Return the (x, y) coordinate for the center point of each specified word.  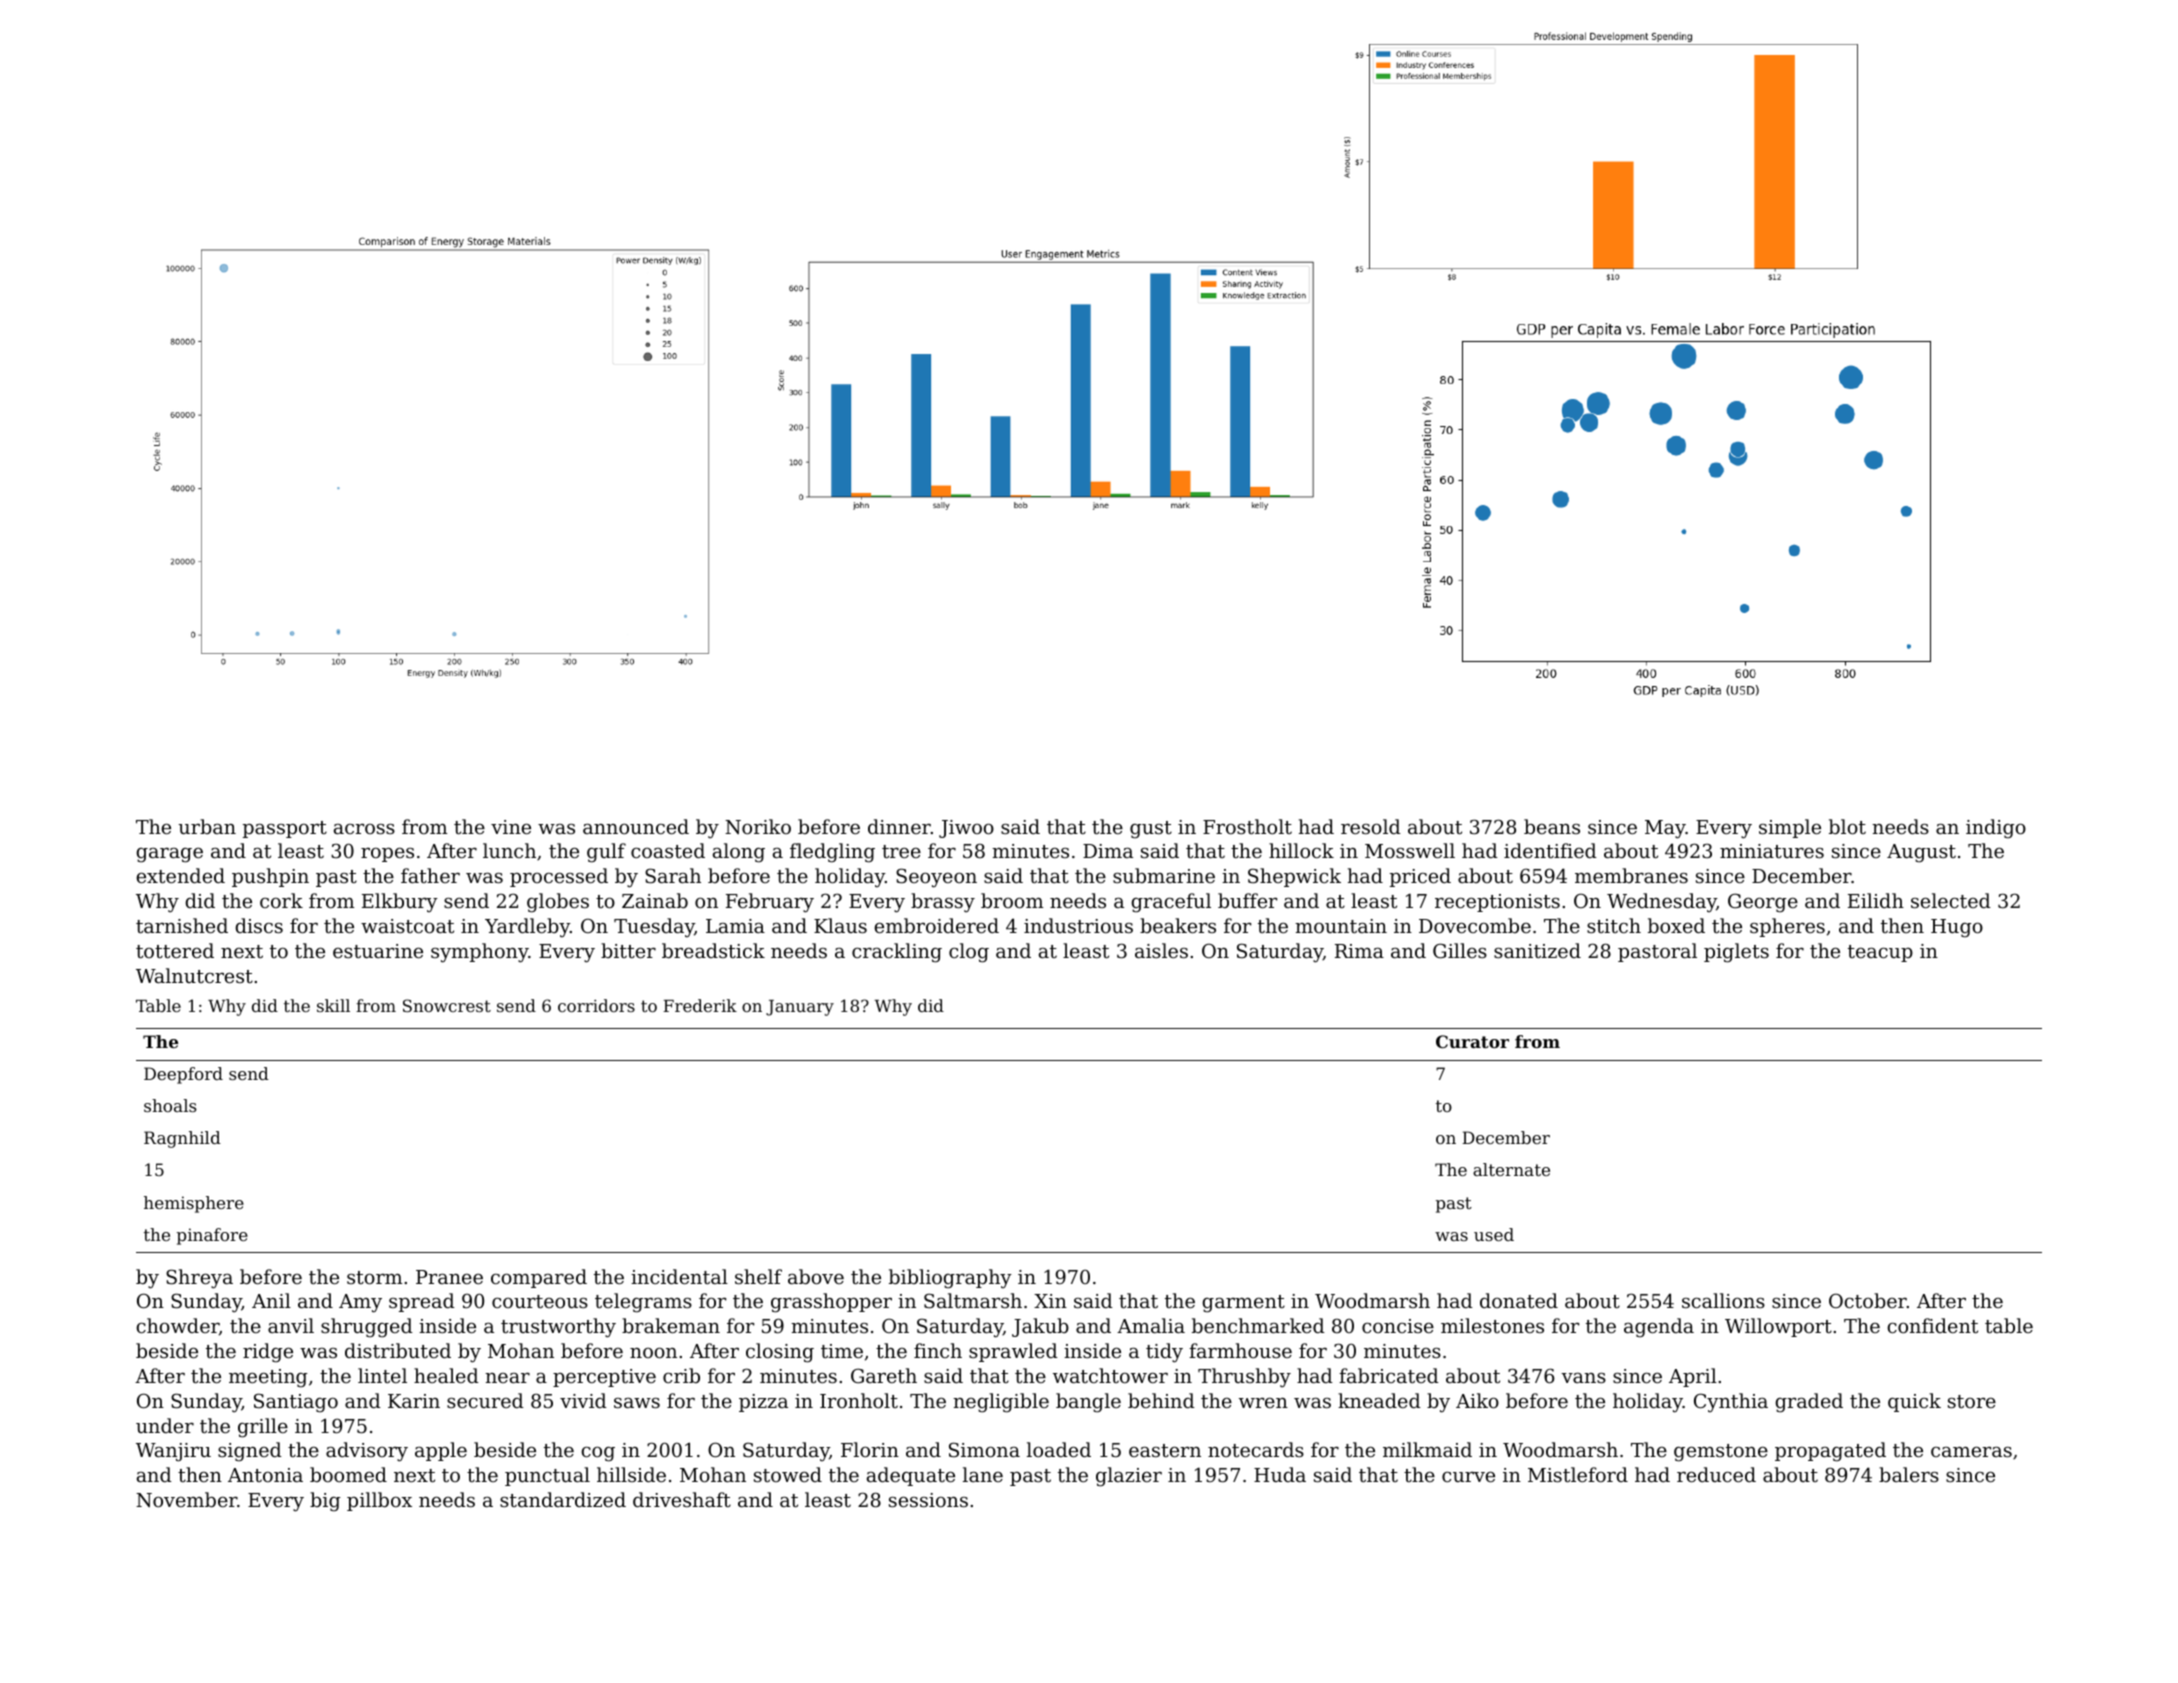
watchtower (1110, 1375)
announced (636, 826)
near (507, 1378)
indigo (1996, 829)
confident (1933, 1325)
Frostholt (1247, 826)
